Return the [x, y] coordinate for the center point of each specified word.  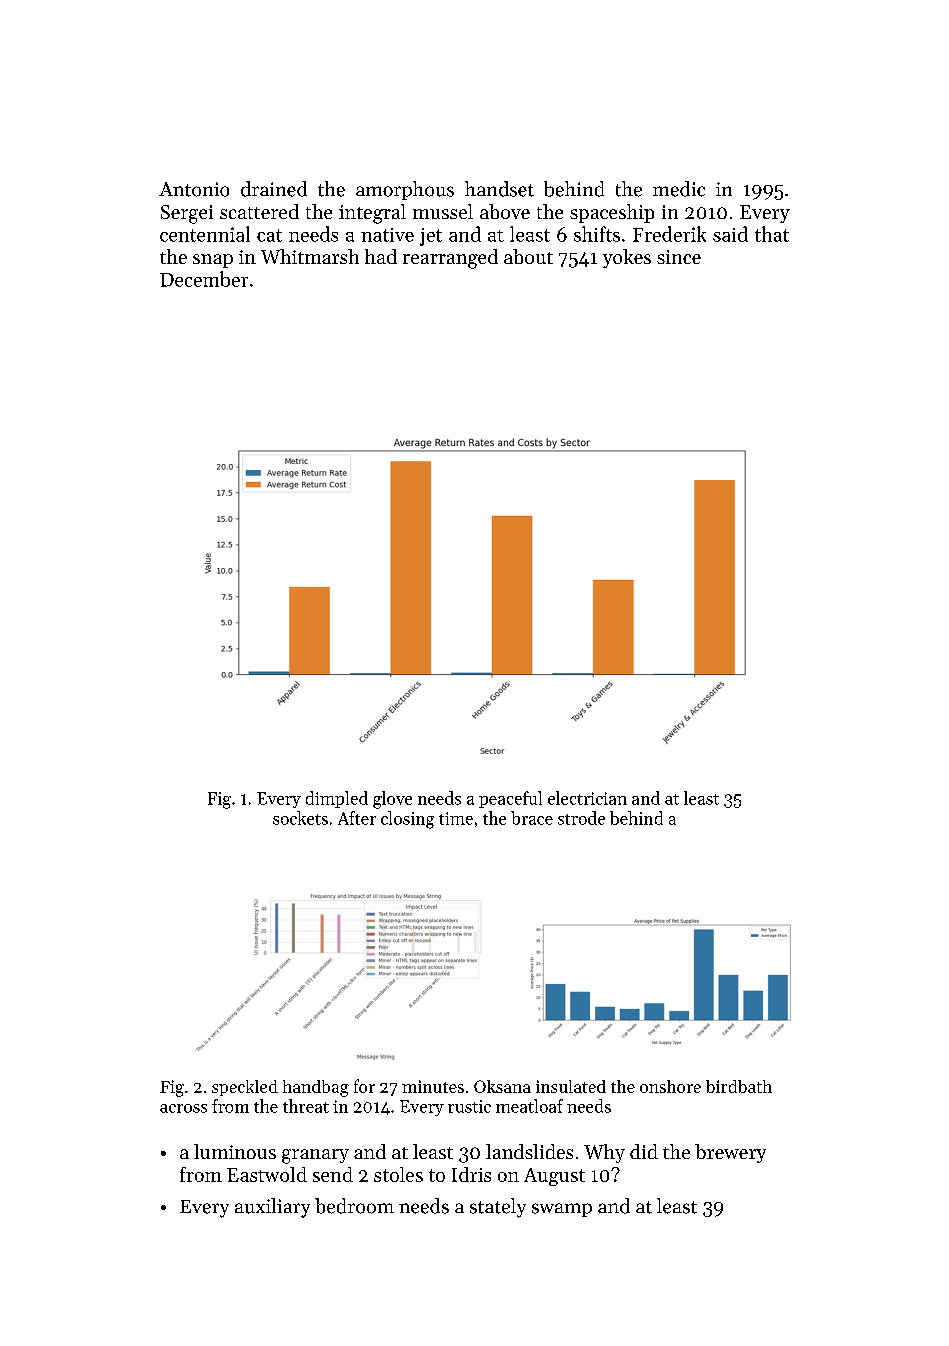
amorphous [405, 190]
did [644, 1151]
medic [679, 189]
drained [274, 189]
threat [306, 1106]
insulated [571, 1086]
